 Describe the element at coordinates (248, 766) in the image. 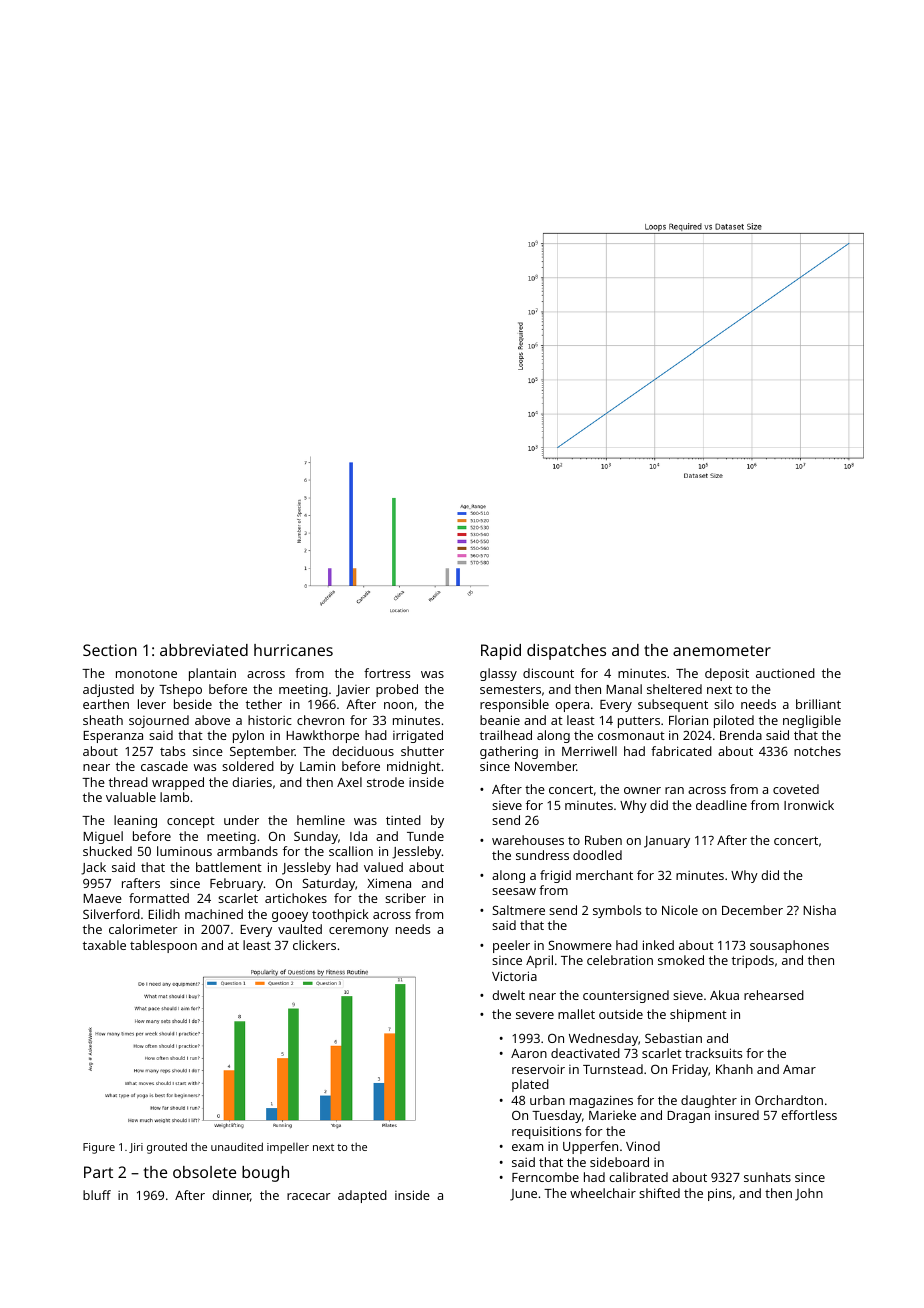

I see `soldered` at that location.
